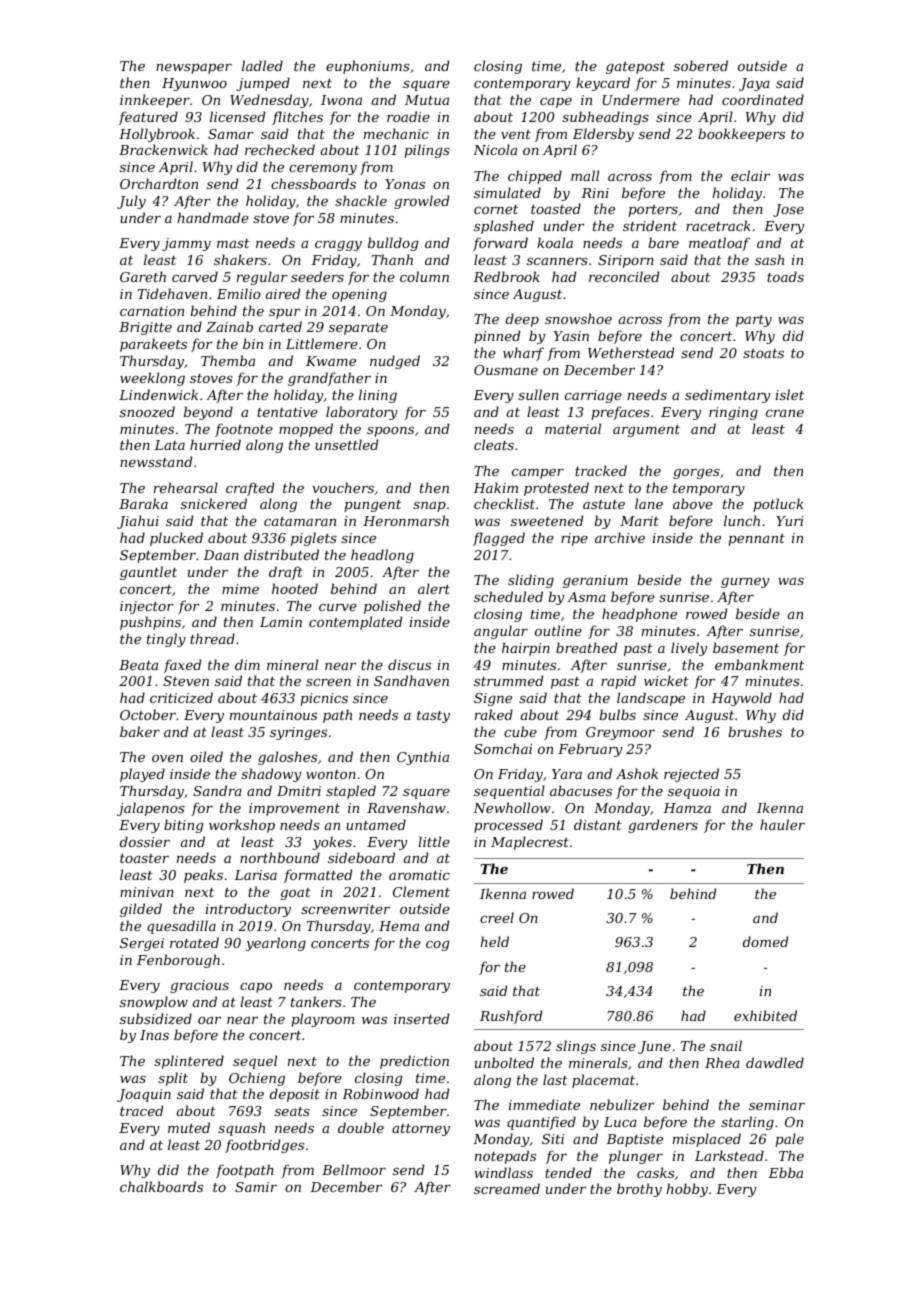 Image resolution: width=924 pixels, height=1308 pixels. I want to click on Samir, so click(256, 1187).
